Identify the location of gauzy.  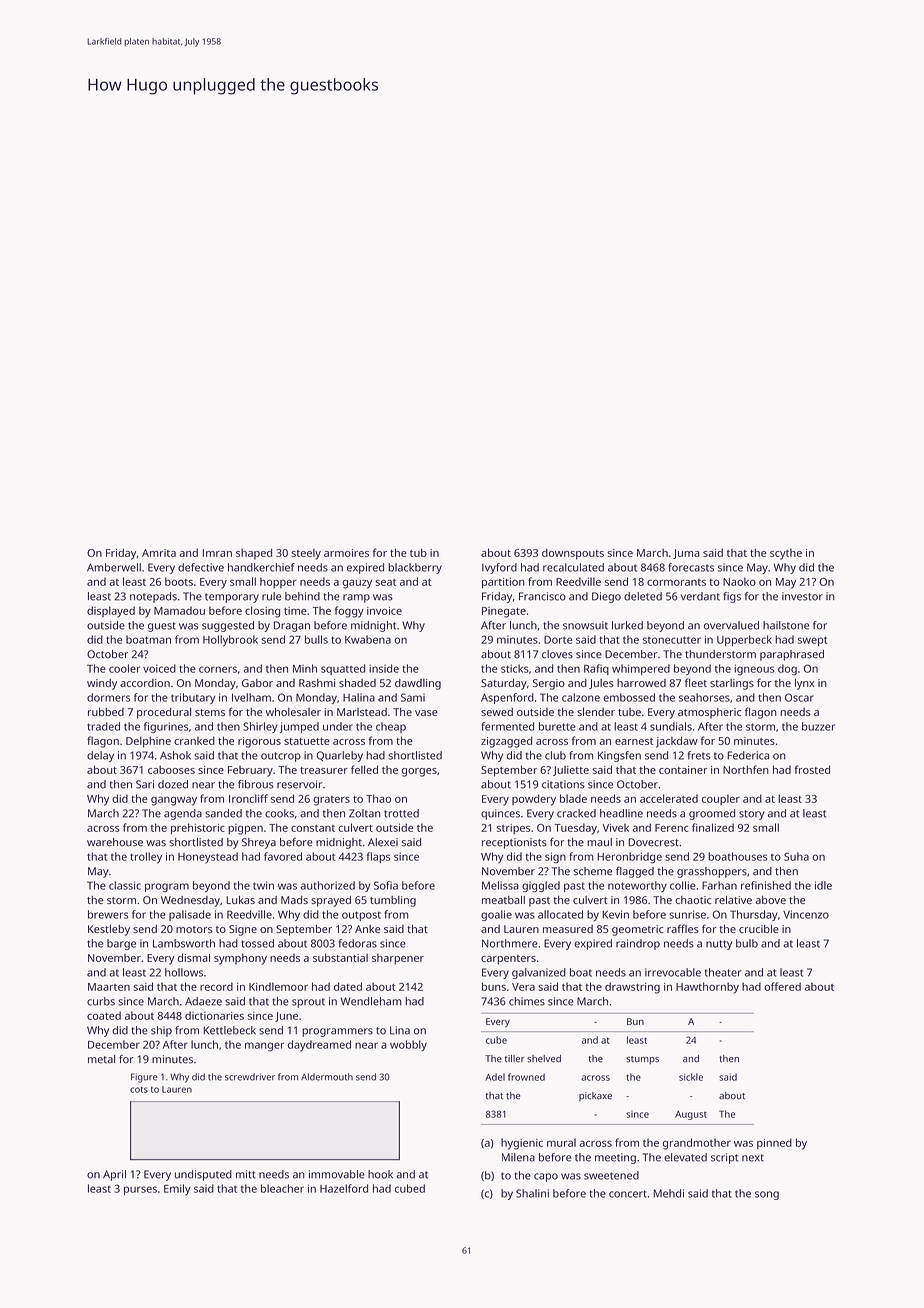
(357, 584).
